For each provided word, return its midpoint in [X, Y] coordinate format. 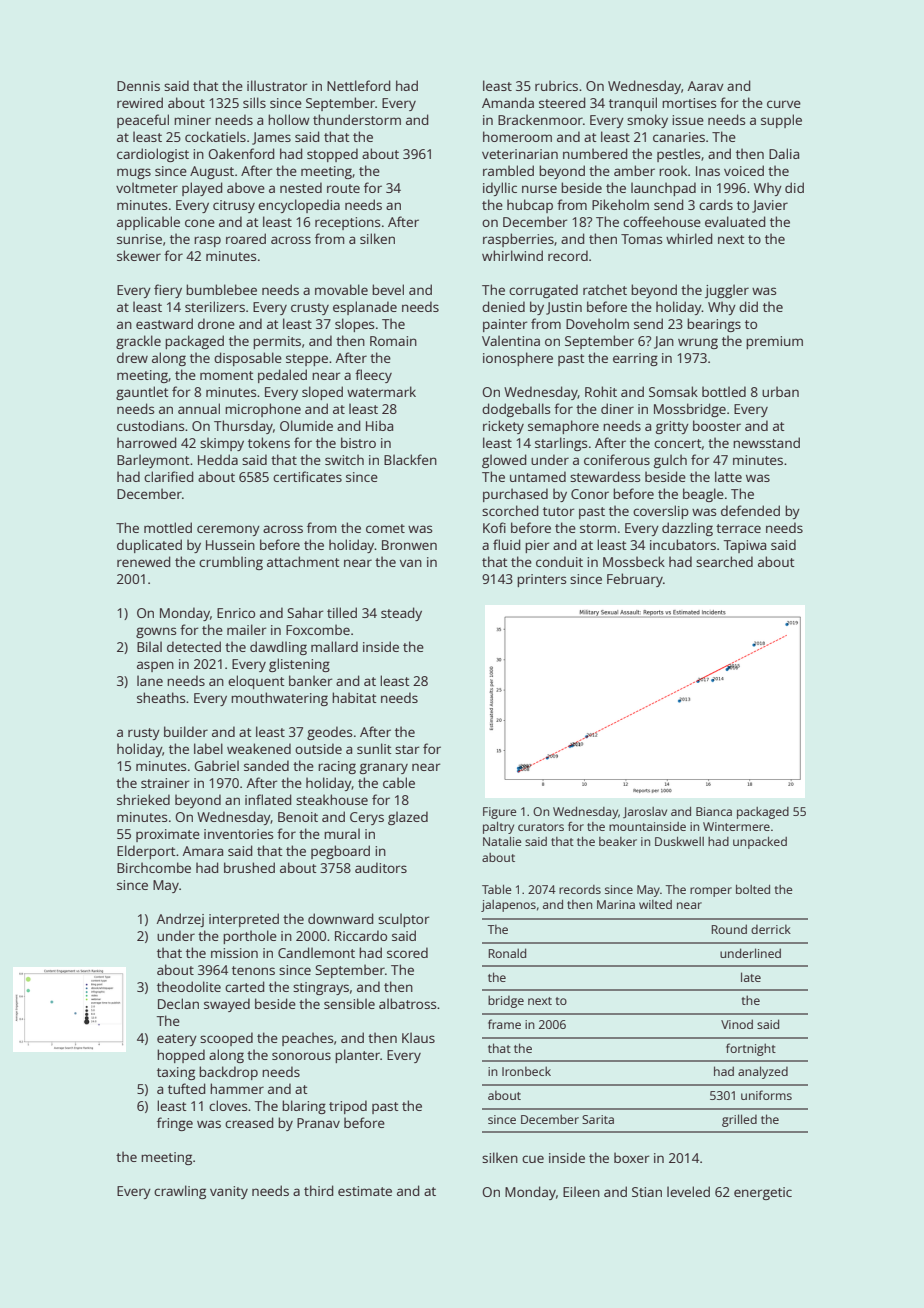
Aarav [706, 86]
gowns [156, 632]
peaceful [143, 121]
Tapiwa [745, 546]
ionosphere [518, 359]
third [318, 1190]
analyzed [763, 1072]
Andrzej [180, 920]
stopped [332, 155]
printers [541, 580]
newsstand [766, 442]
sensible [349, 1003]
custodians [150, 425]
